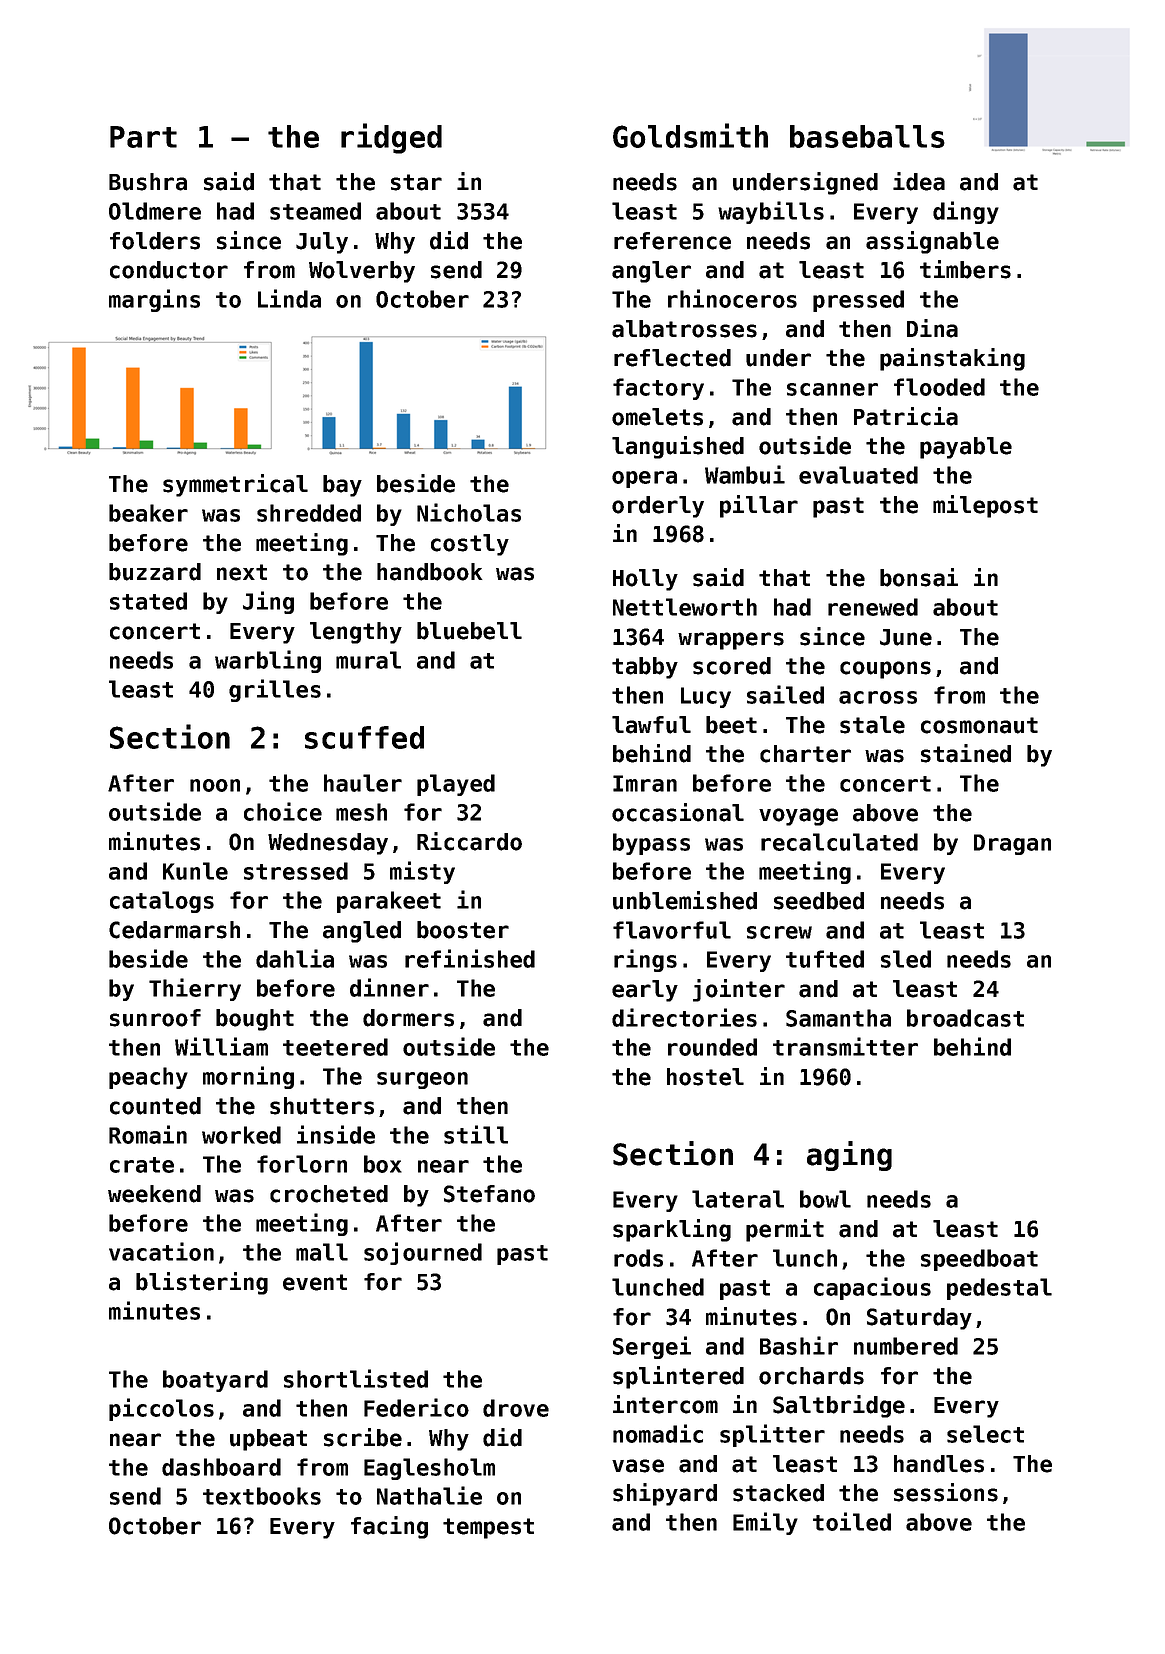 The width and height of the page is (1165, 1654). I want to click on toiled, so click(852, 1521).
